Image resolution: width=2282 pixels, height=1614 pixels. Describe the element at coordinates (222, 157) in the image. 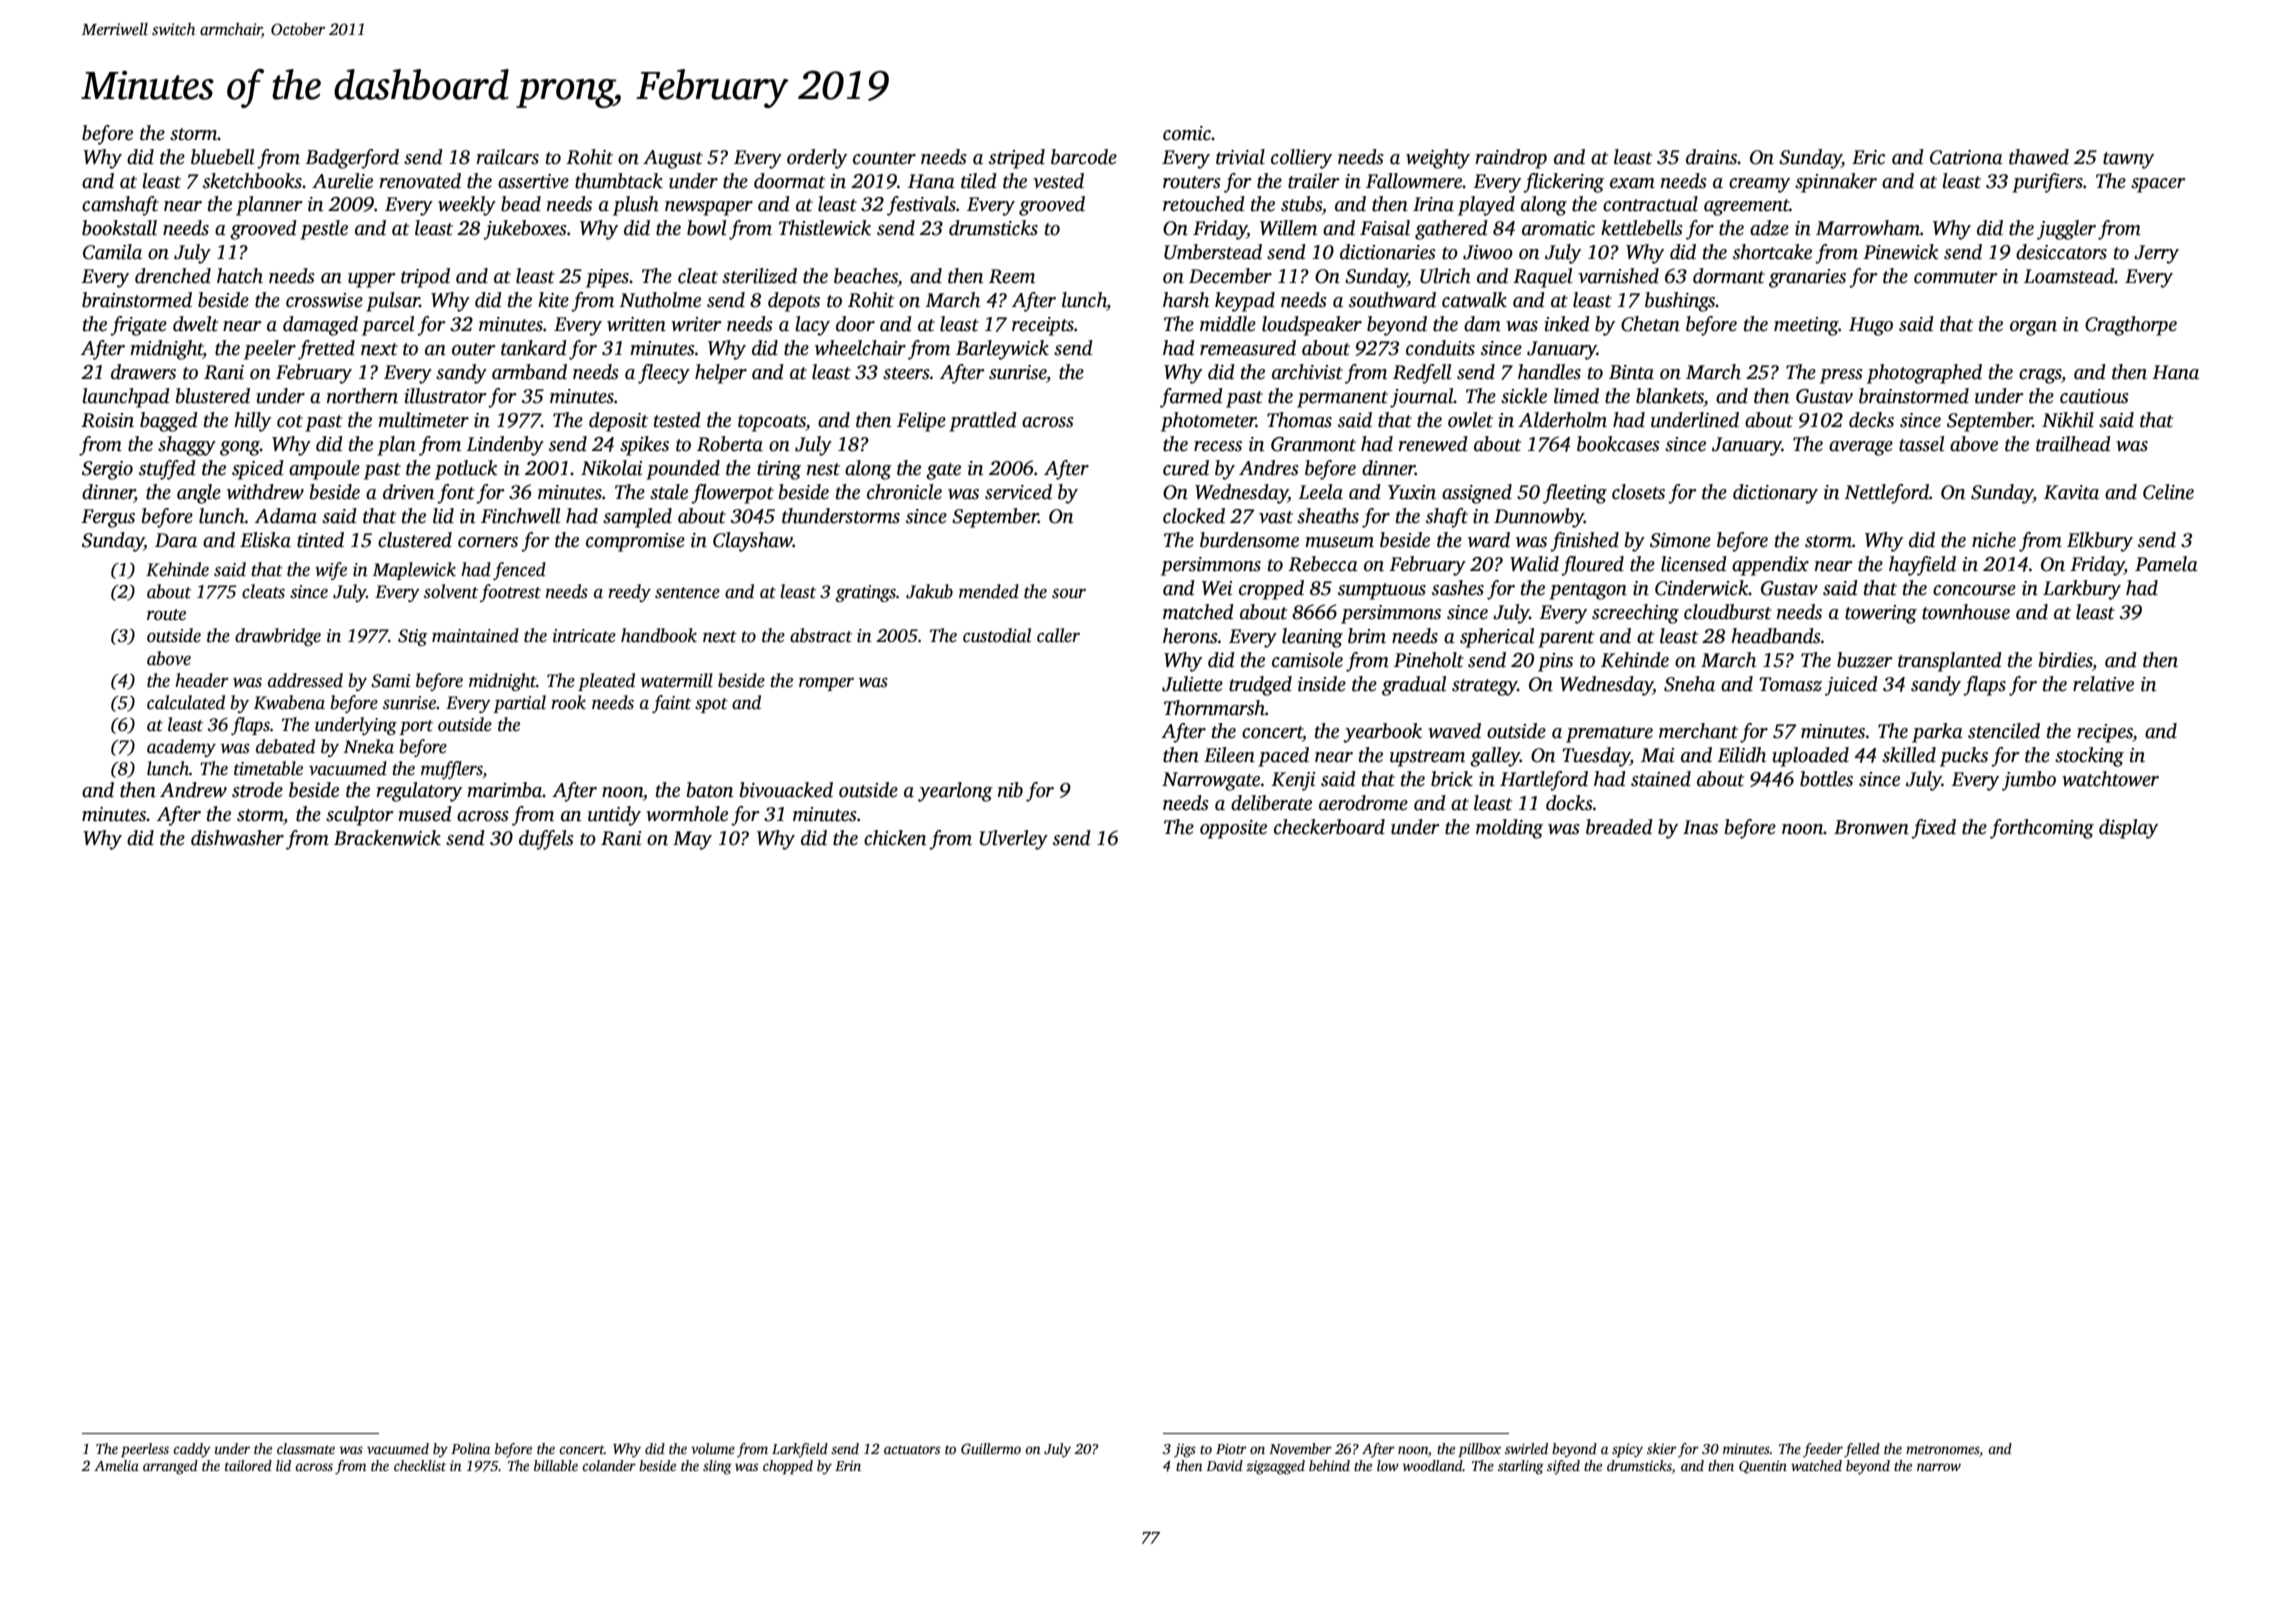

I see `bluebell` at that location.
